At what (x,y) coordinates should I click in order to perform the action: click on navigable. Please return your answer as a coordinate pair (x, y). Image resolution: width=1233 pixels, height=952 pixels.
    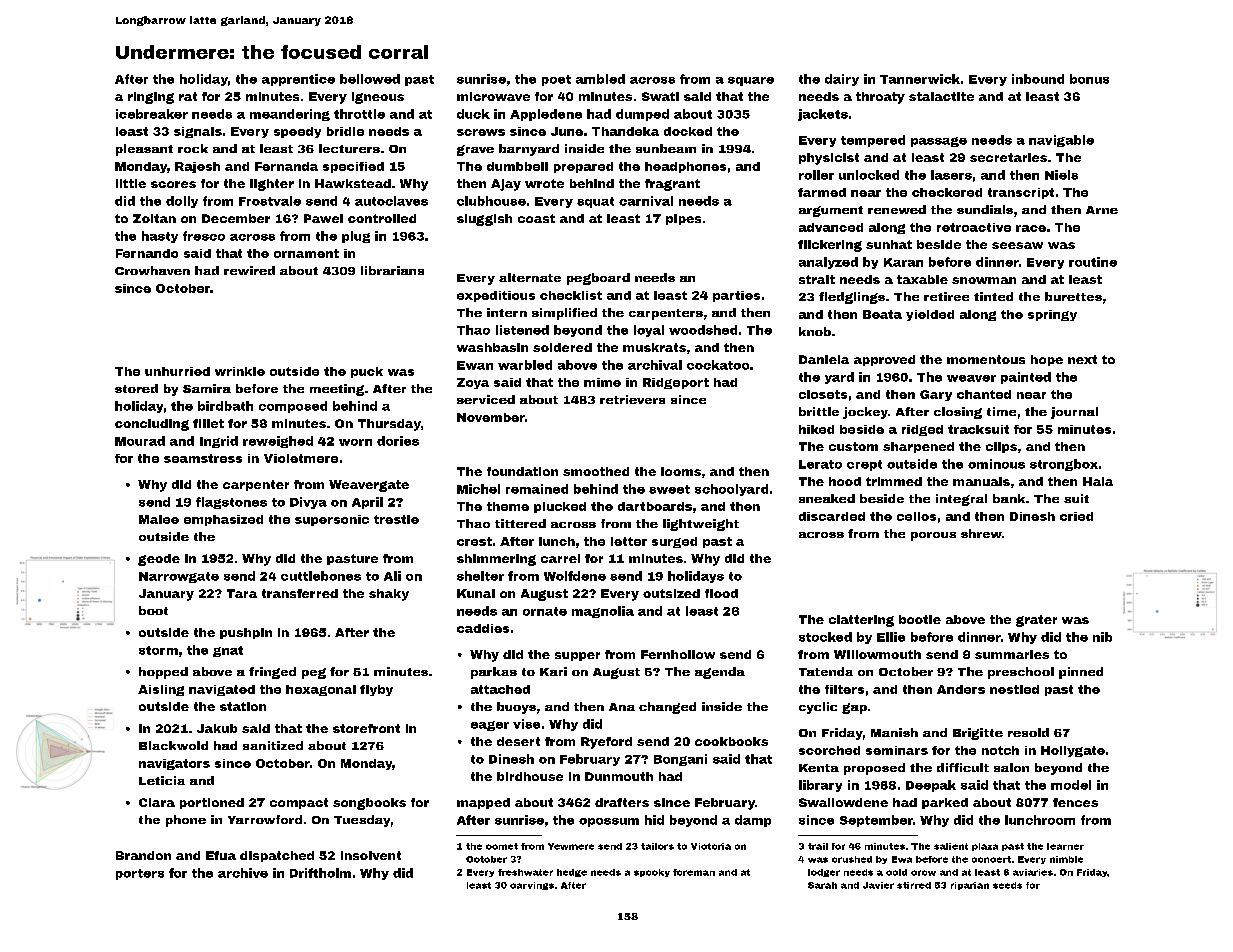
    Looking at the image, I should click on (1061, 141).
